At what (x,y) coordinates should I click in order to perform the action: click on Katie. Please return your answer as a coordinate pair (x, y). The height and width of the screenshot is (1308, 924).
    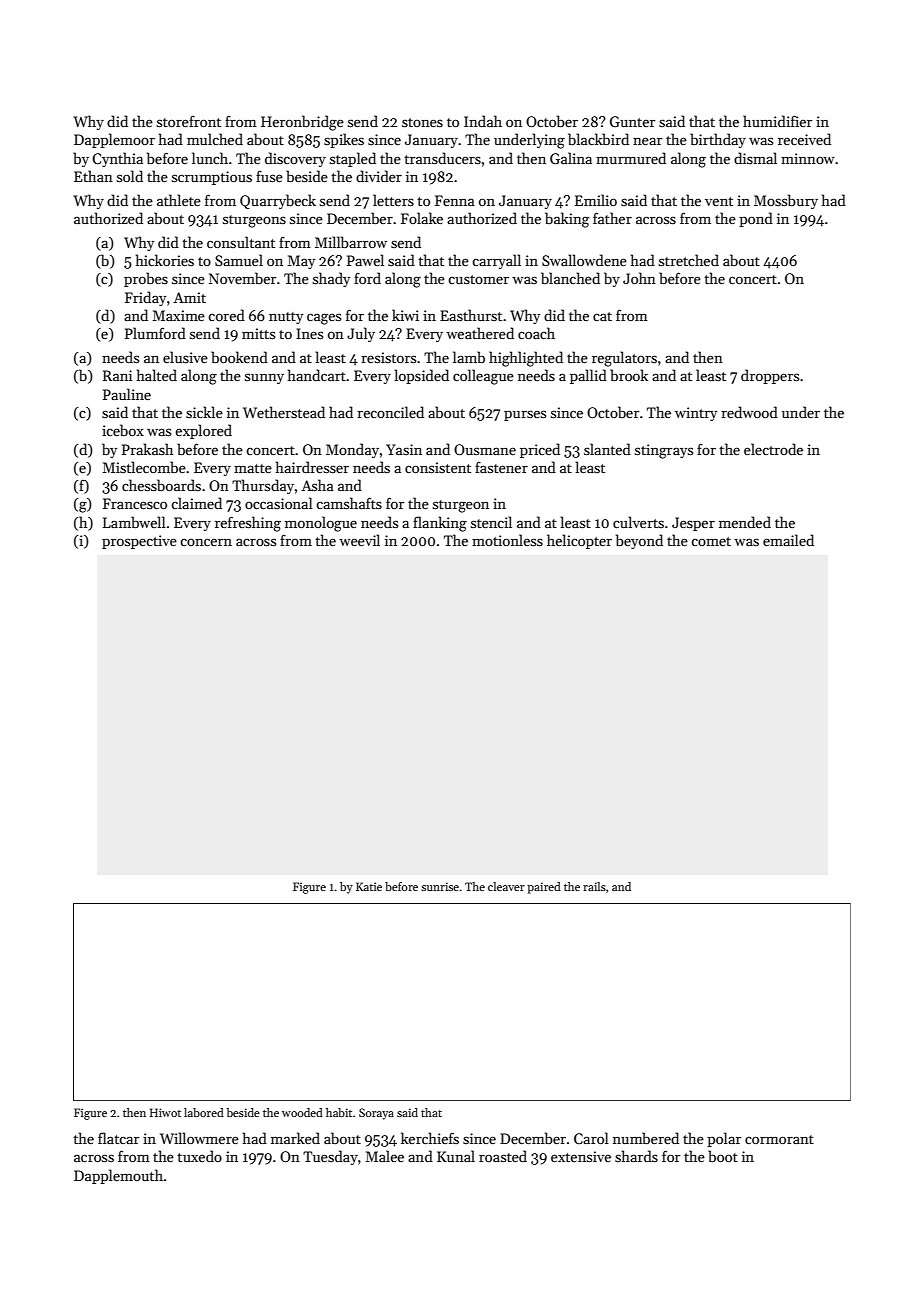
    Looking at the image, I should click on (369, 886).
